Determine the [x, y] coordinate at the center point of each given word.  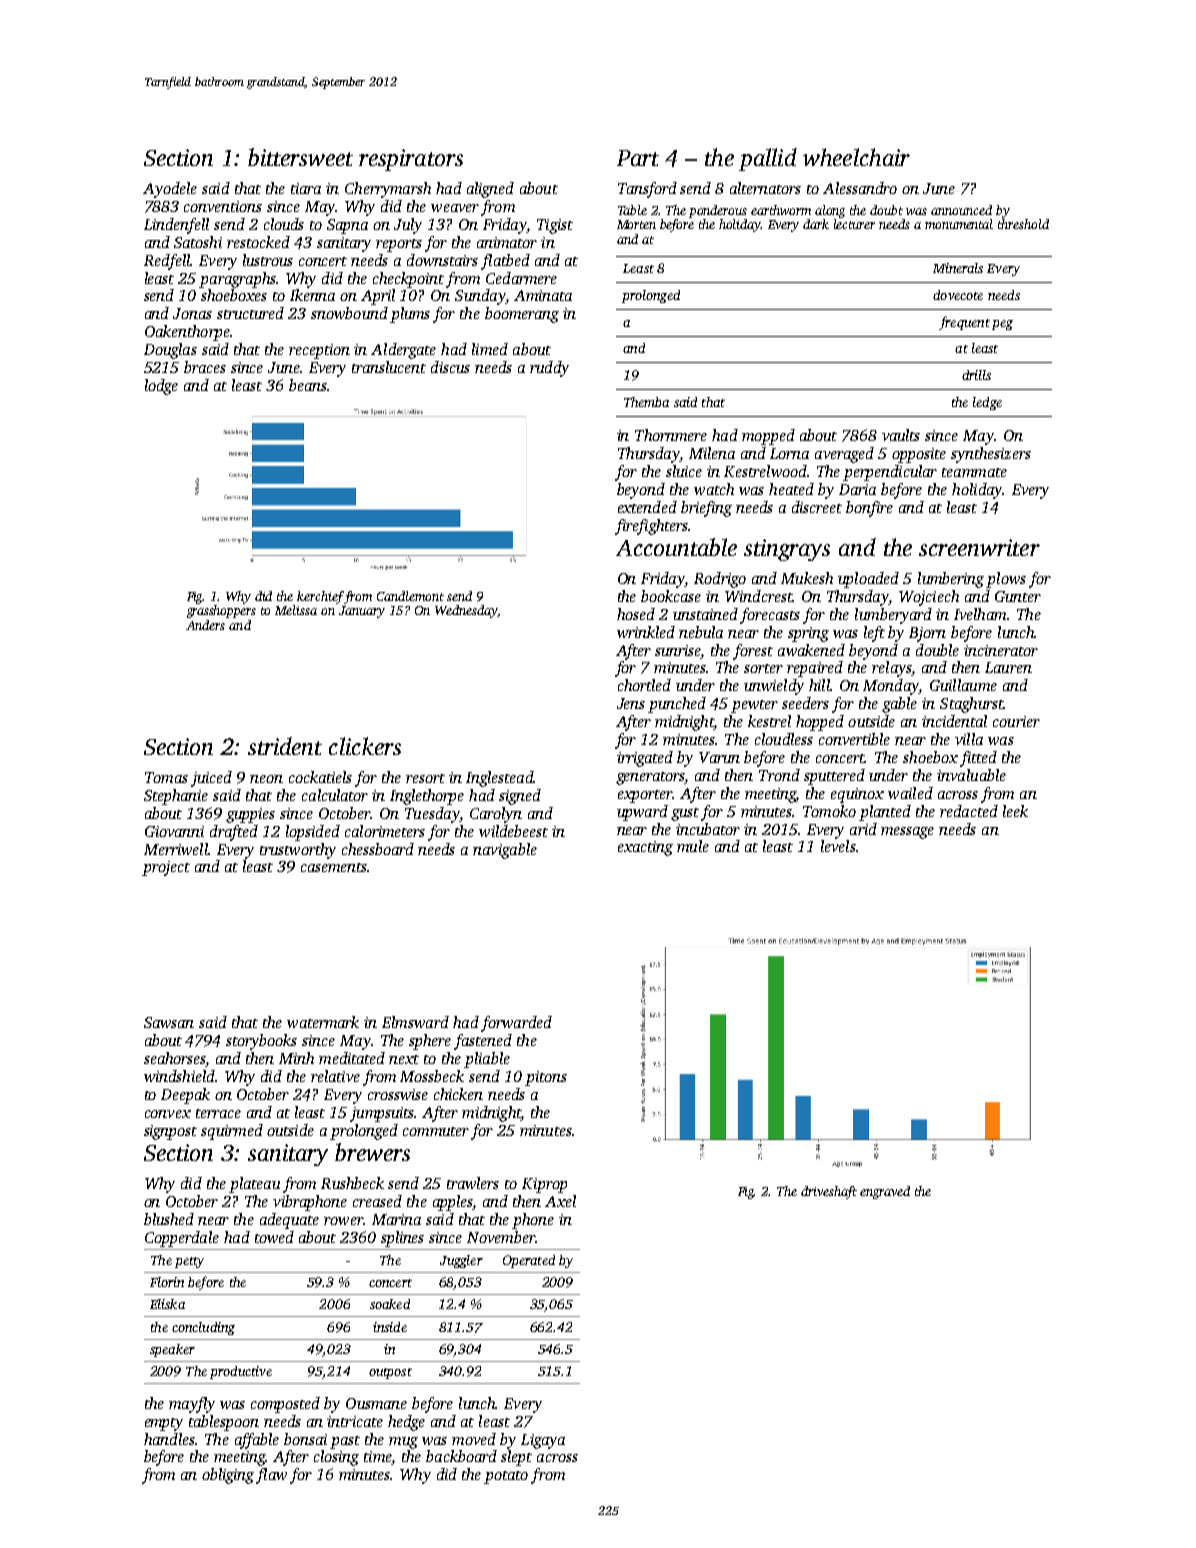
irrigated [645, 759]
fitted [978, 759]
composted [285, 1405]
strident [285, 746]
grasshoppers [221, 611]
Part [638, 158]
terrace [218, 1113]
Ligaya [543, 1441]
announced [961, 210]
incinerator [1001, 650]
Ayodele [170, 190]
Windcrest [758, 596]
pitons [546, 1078]
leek [1015, 811]
